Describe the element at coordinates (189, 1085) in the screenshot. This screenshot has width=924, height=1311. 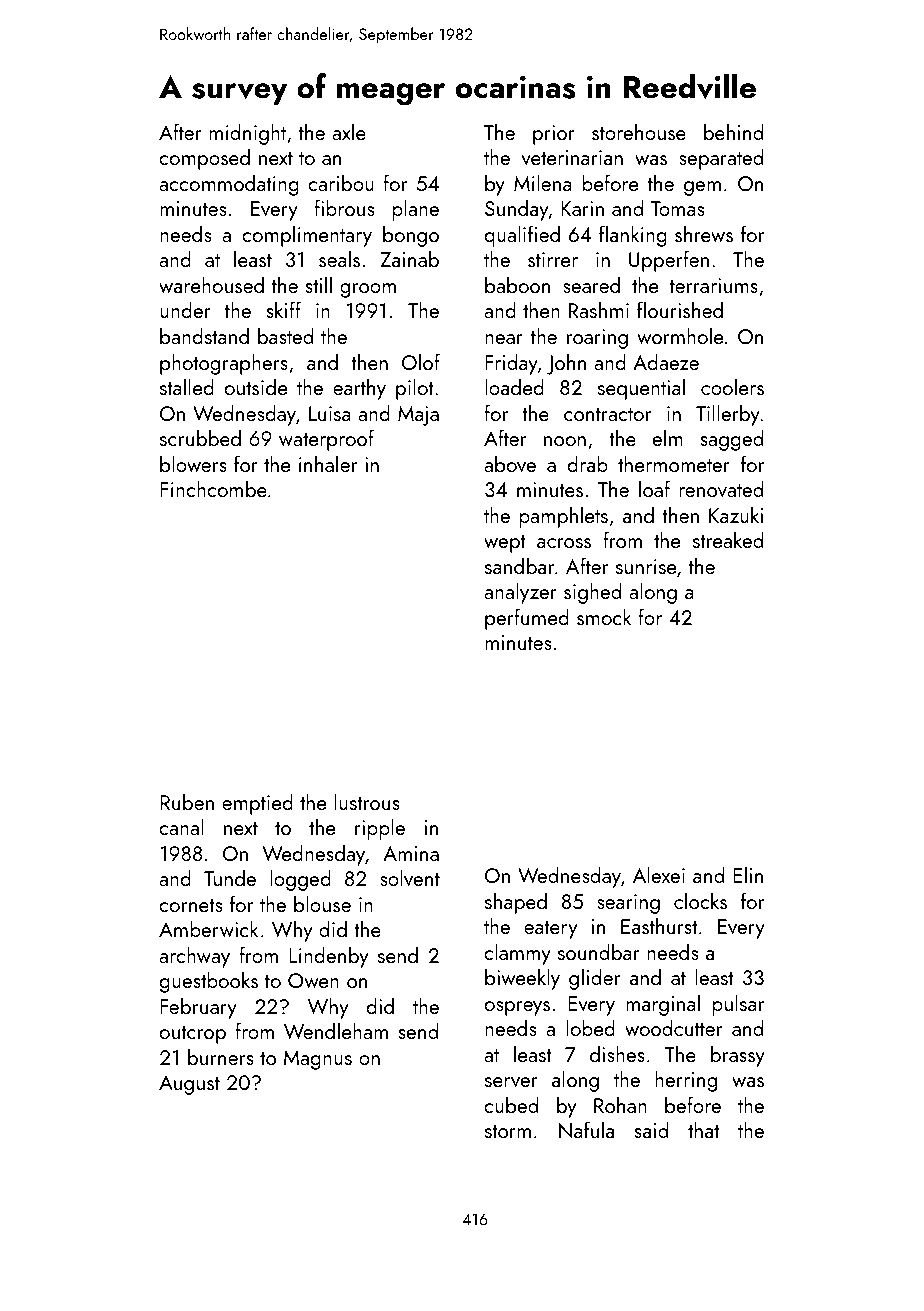
I see `August` at that location.
